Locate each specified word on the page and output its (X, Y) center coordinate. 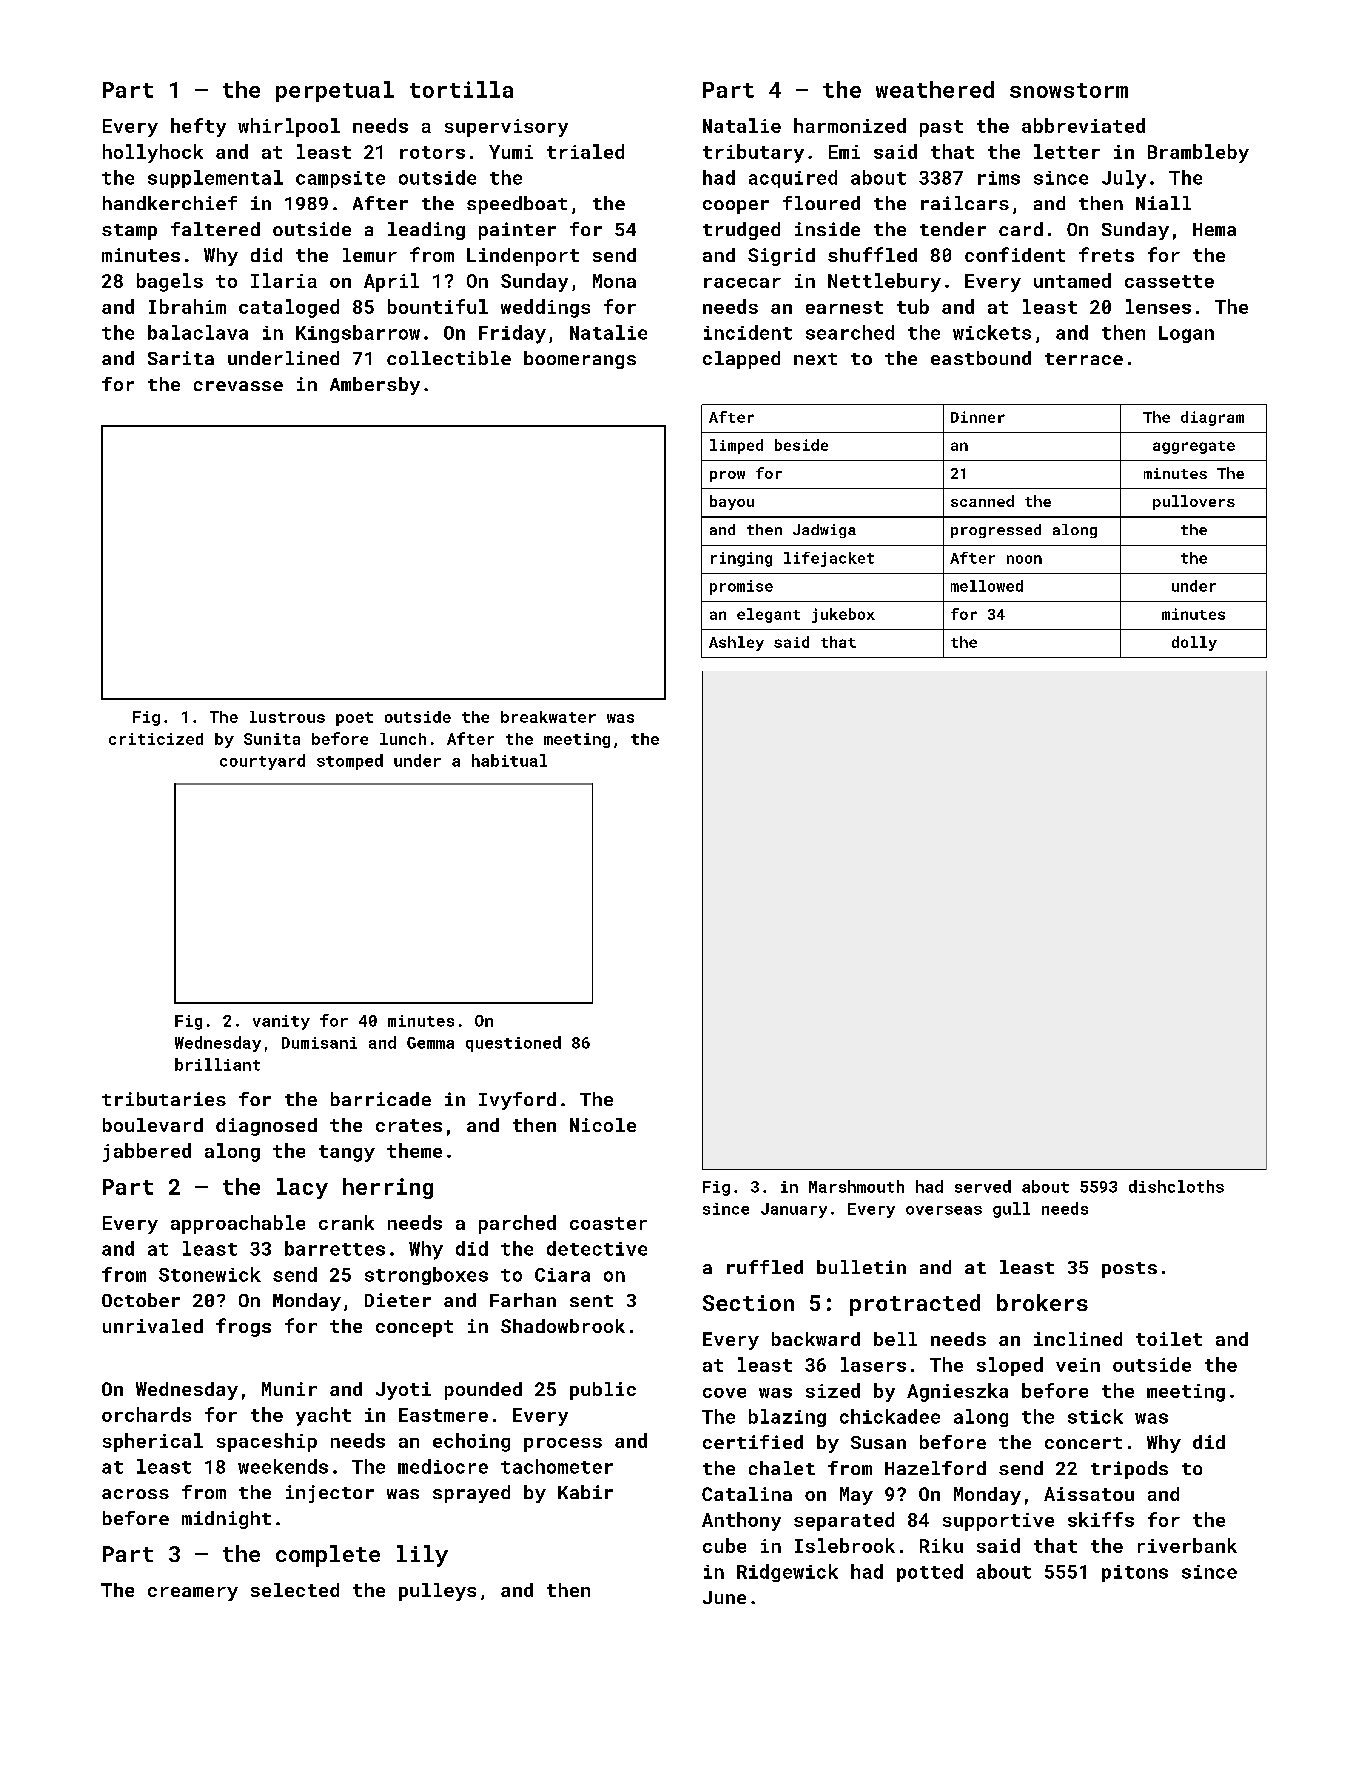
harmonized (850, 125)
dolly (1194, 643)
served (983, 1186)
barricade (381, 1099)
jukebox (843, 615)
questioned (513, 1044)
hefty (198, 127)
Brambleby (1198, 153)
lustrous (287, 717)
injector (330, 1494)
